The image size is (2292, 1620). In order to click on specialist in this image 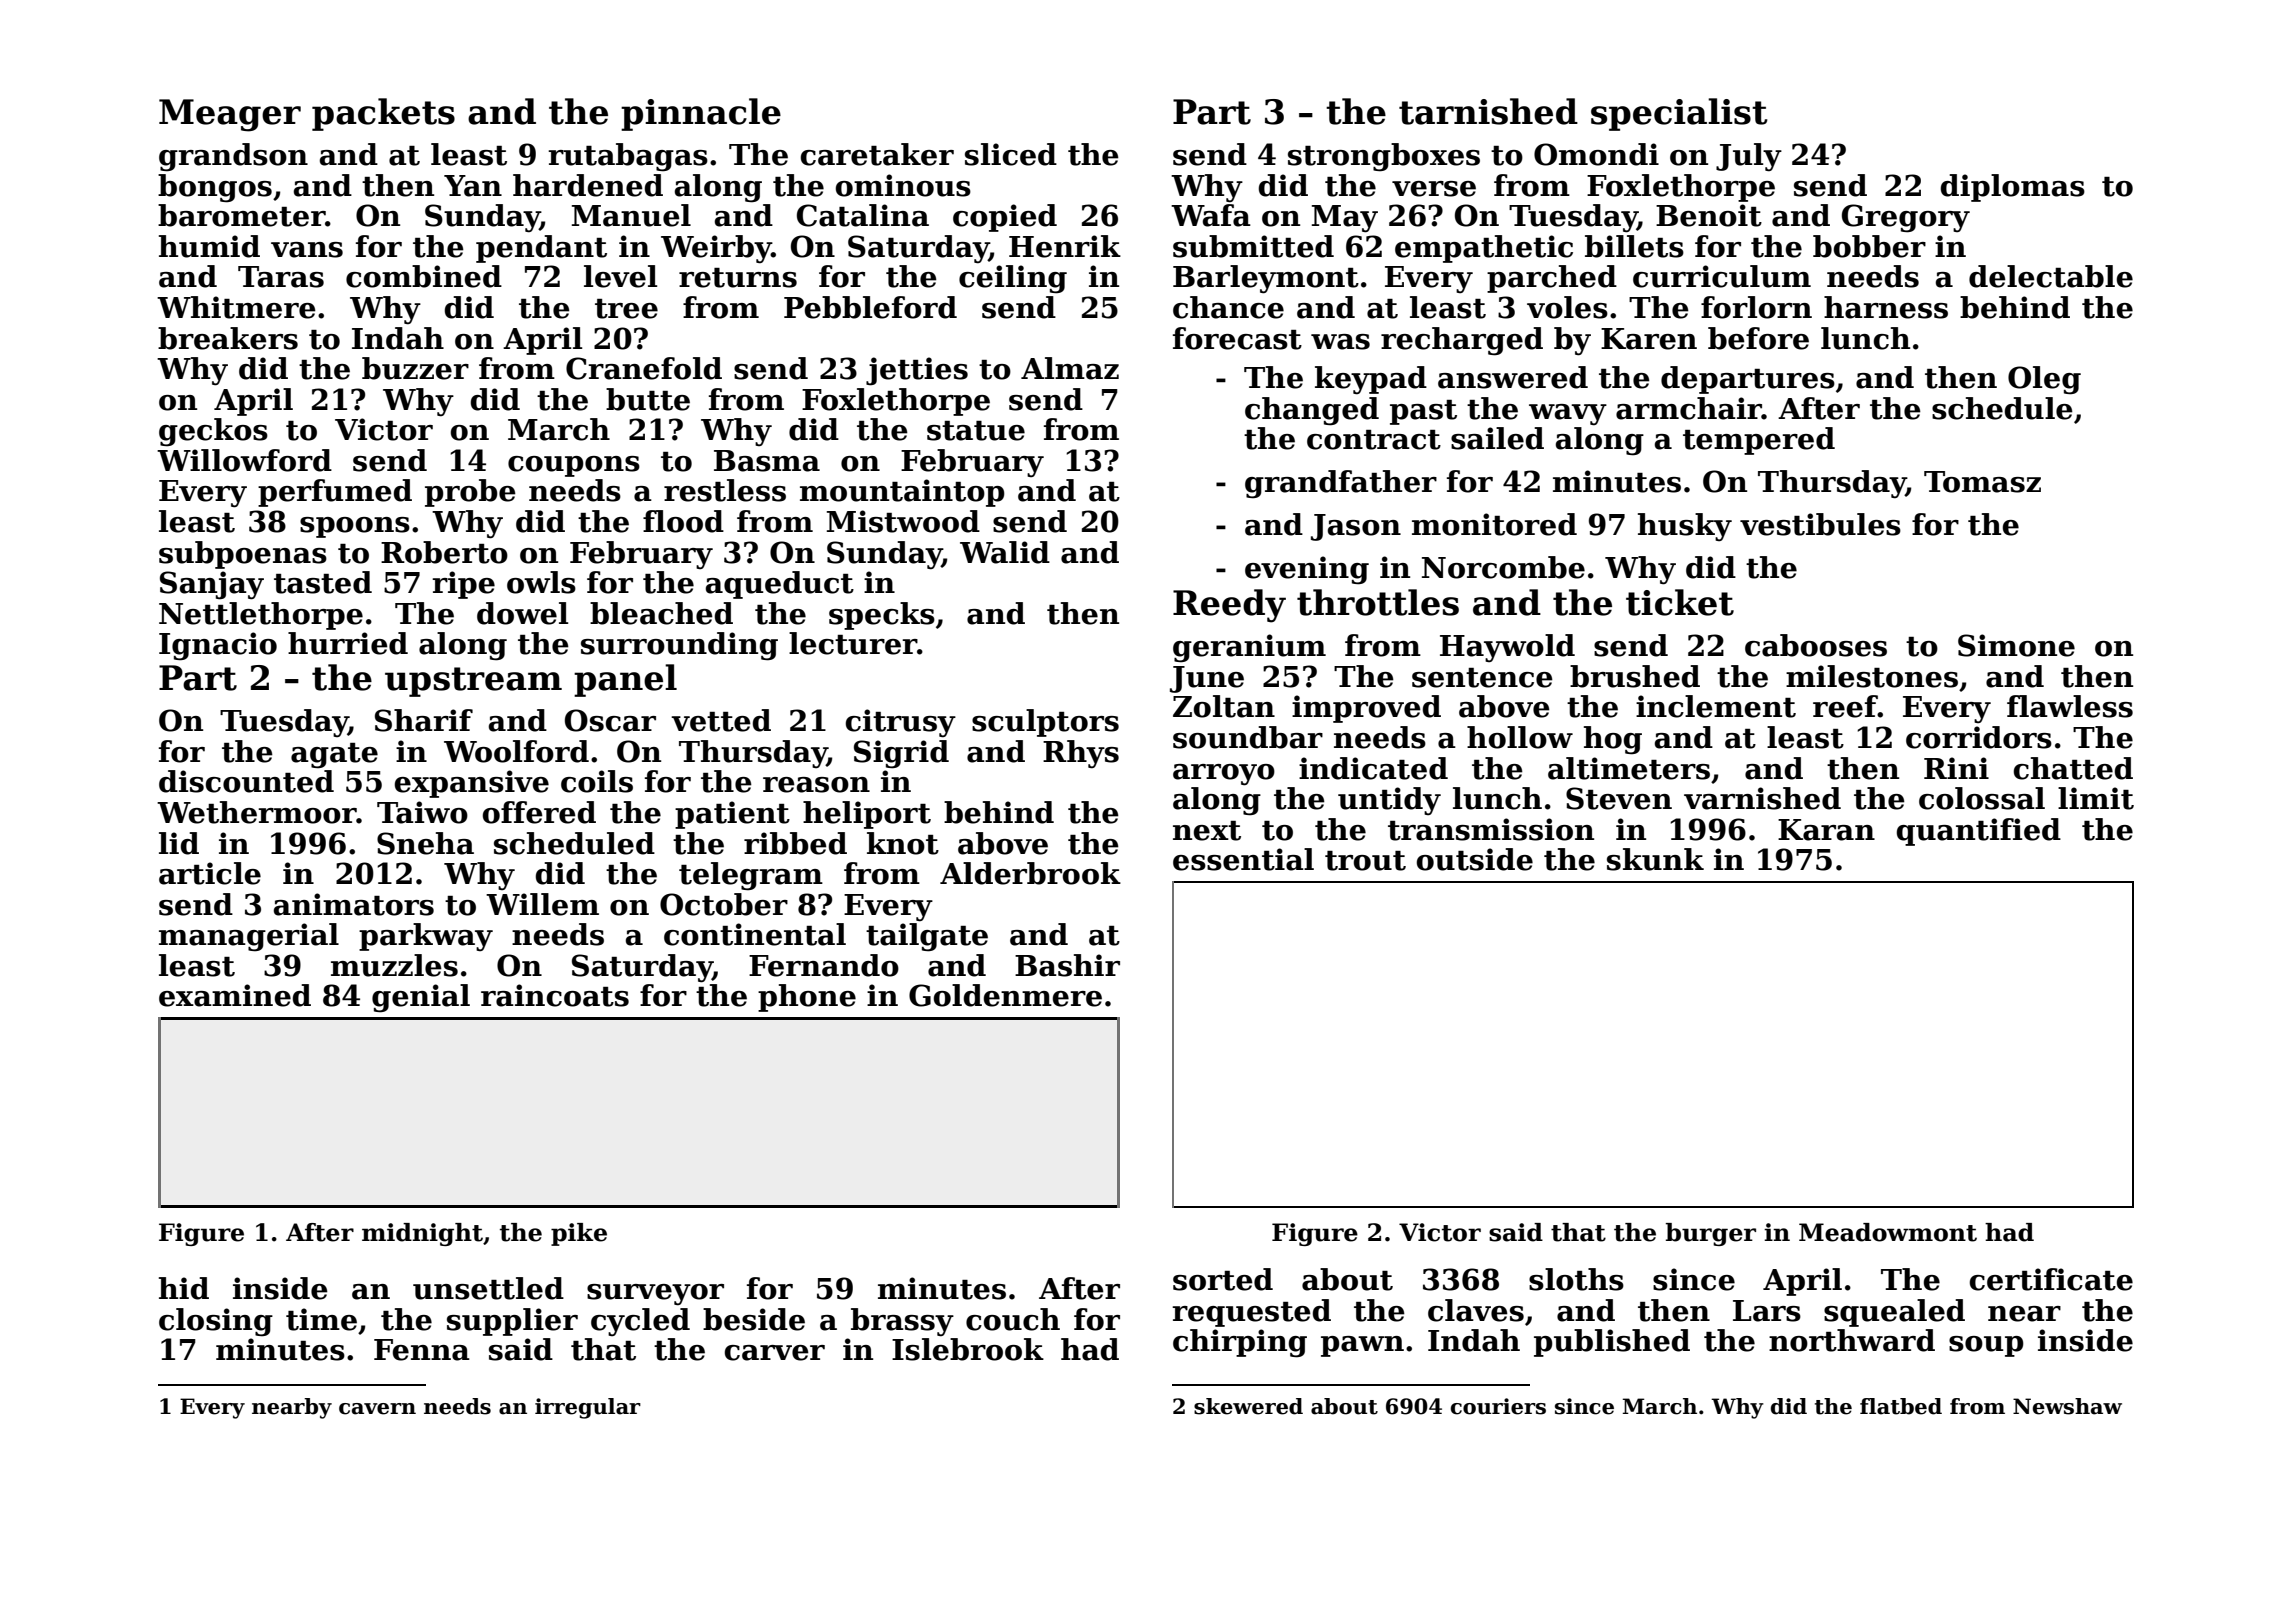, I will do `click(1679, 114)`.
